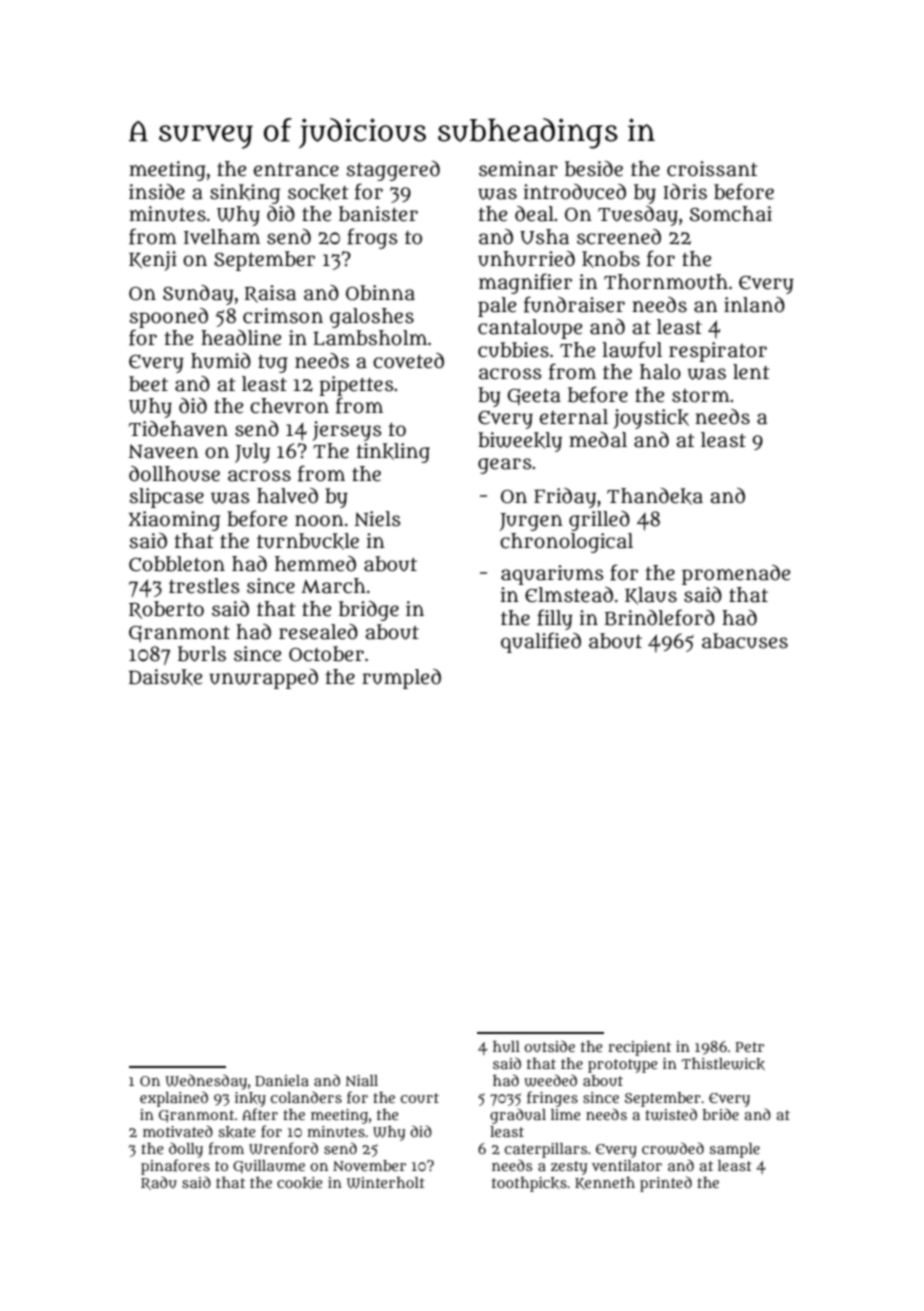  Describe the element at coordinates (701, 396) in the screenshot. I see `storm` at that location.
